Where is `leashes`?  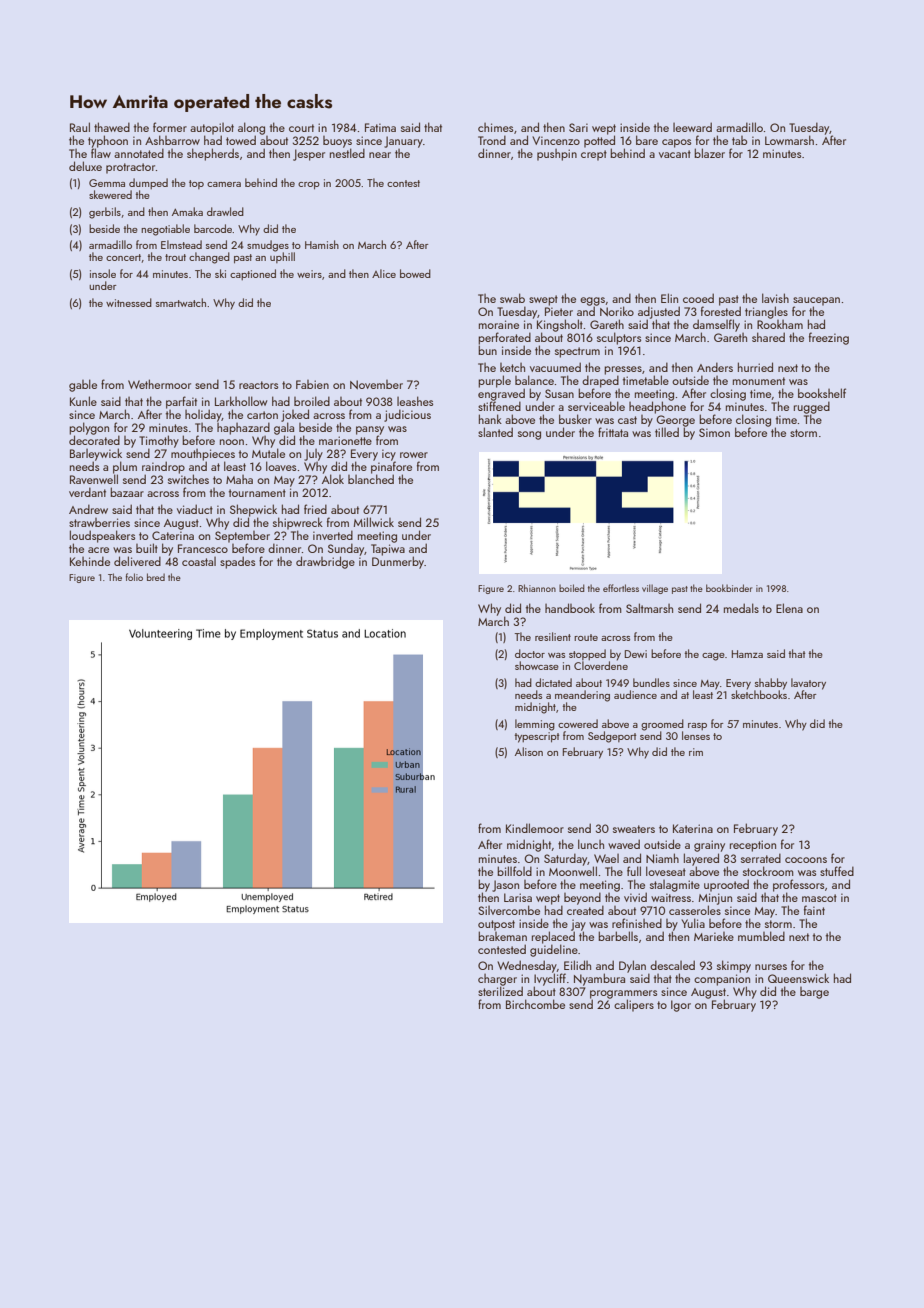 leashes is located at coordinates (415, 401).
